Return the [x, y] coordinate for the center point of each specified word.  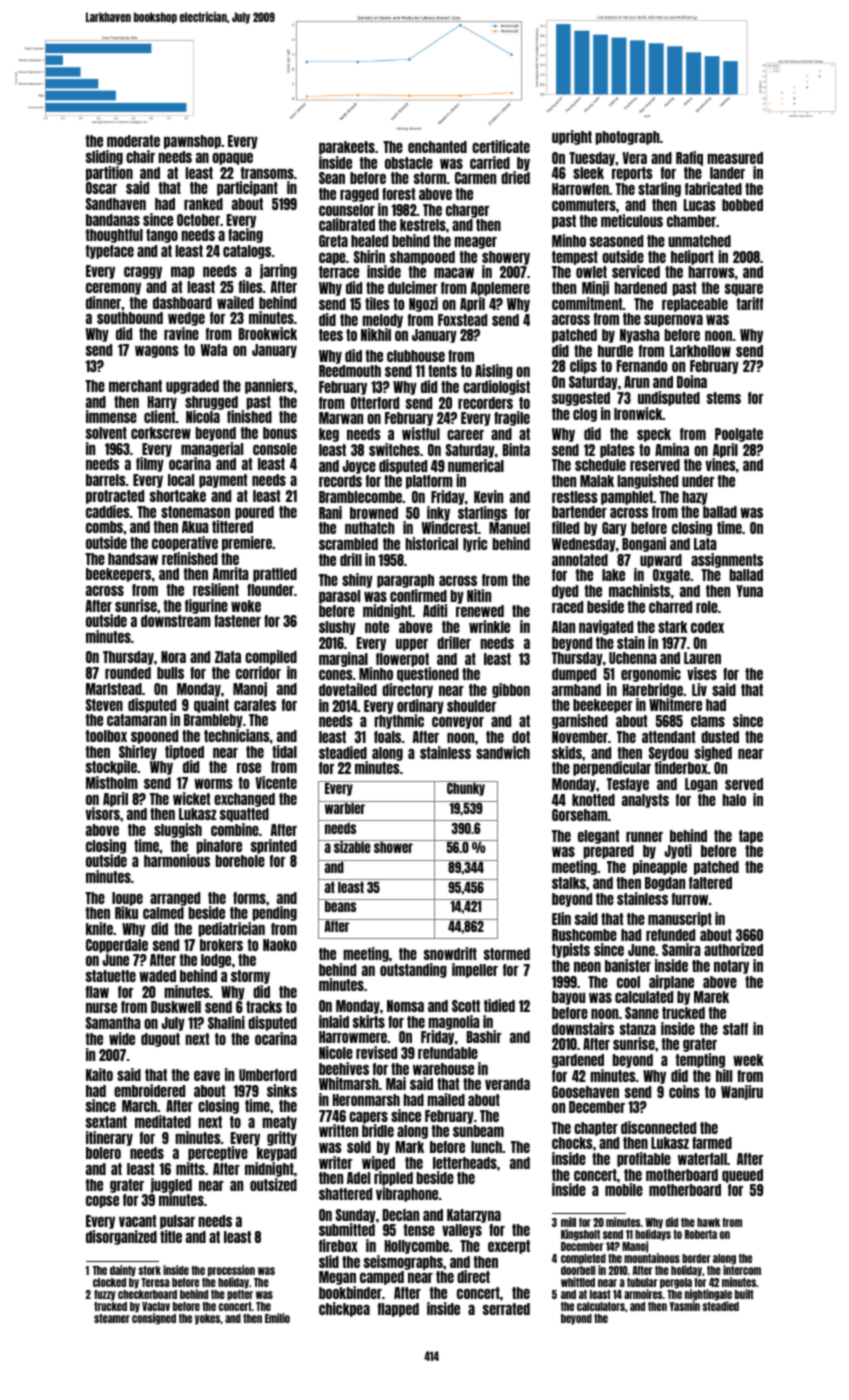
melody [382, 321]
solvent [106, 433]
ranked [203, 204]
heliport [692, 257]
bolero [103, 1153]
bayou [568, 998]
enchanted [437, 147]
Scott [466, 1006]
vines [721, 464]
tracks [264, 1007]
